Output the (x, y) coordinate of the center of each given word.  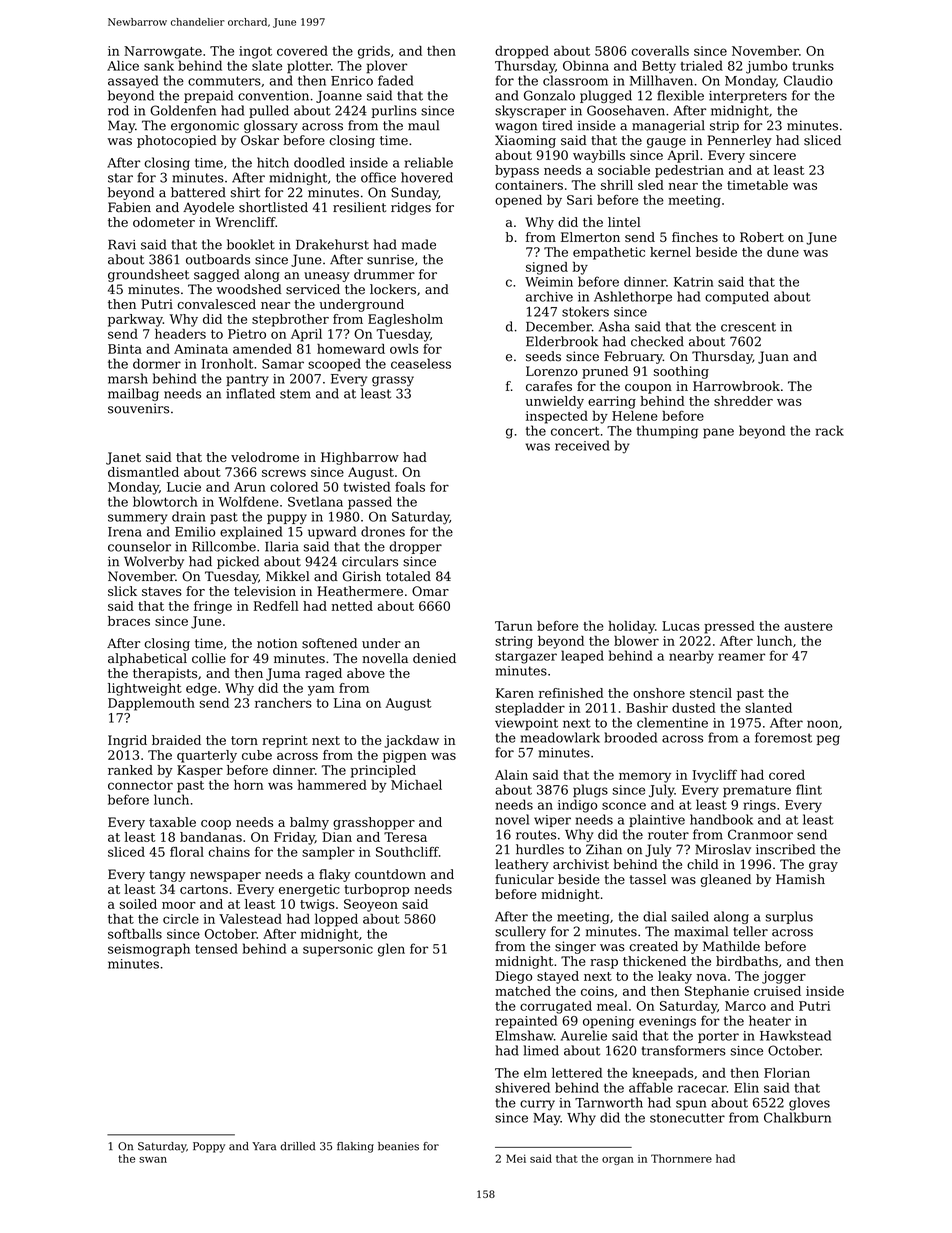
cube (257, 755)
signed (547, 268)
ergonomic (205, 127)
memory (645, 777)
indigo (577, 806)
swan (153, 1160)
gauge (666, 143)
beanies (398, 1146)
